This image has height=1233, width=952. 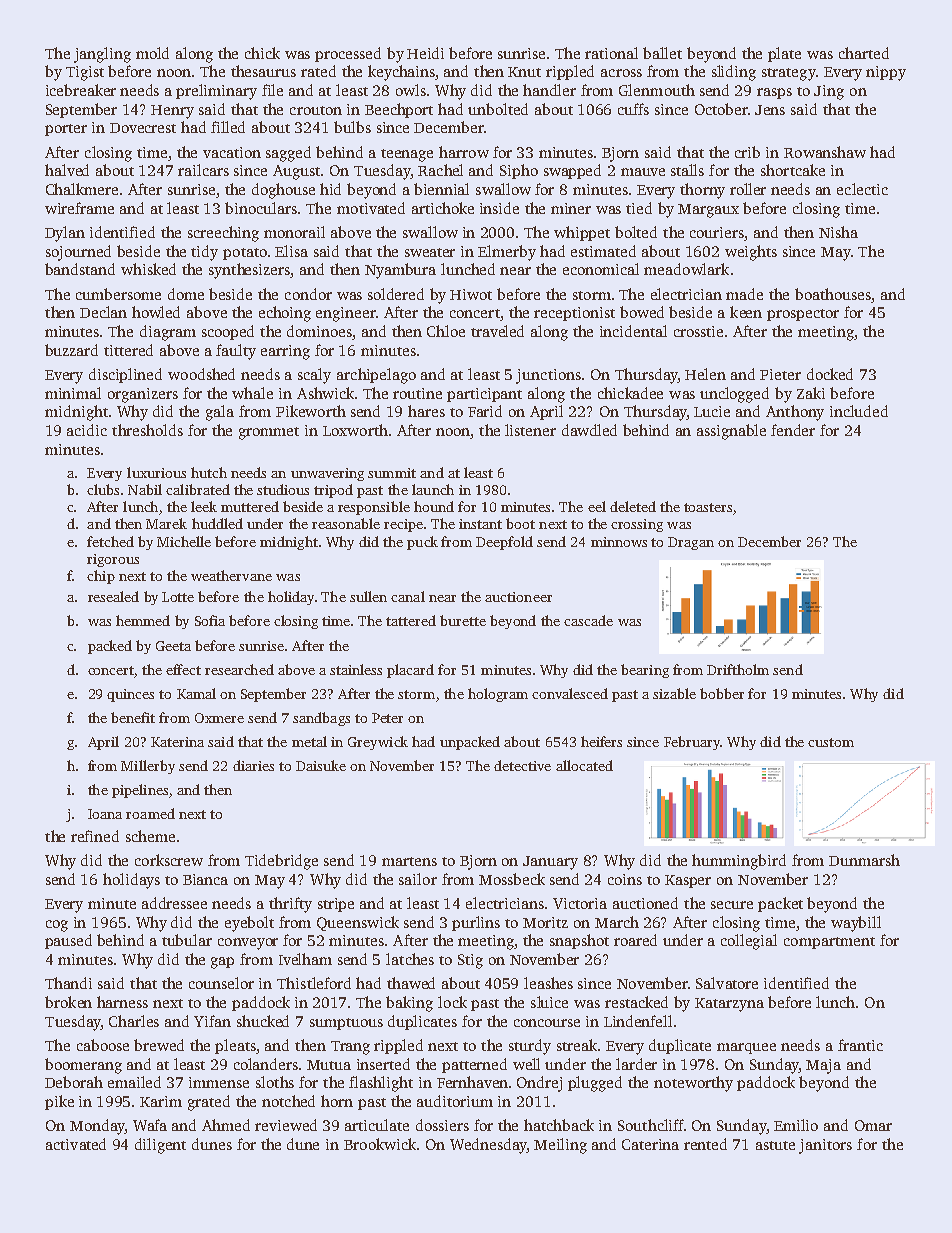 What do you see at coordinates (823, 1066) in the image?
I see `Maja` at bounding box center [823, 1066].
